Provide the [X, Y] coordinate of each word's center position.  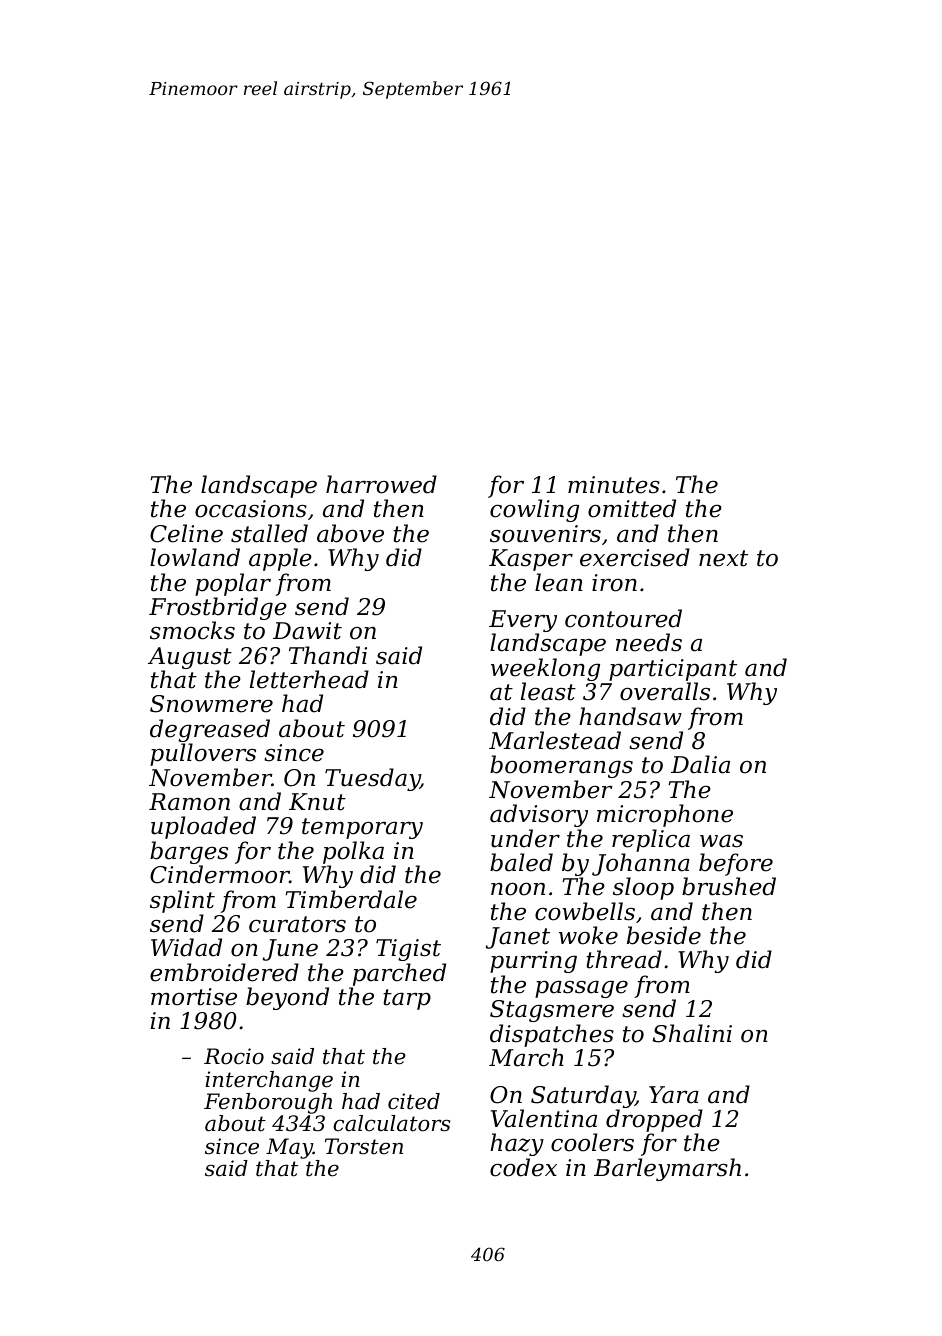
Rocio [234, 1056]
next [723, 558]
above [350, 533]
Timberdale [351, 899]
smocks [192, 630]
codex [523, 1167]
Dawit [307, 631]
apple [280, 559]
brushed [729, 886]
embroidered [224, 972]
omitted [632, 508]
